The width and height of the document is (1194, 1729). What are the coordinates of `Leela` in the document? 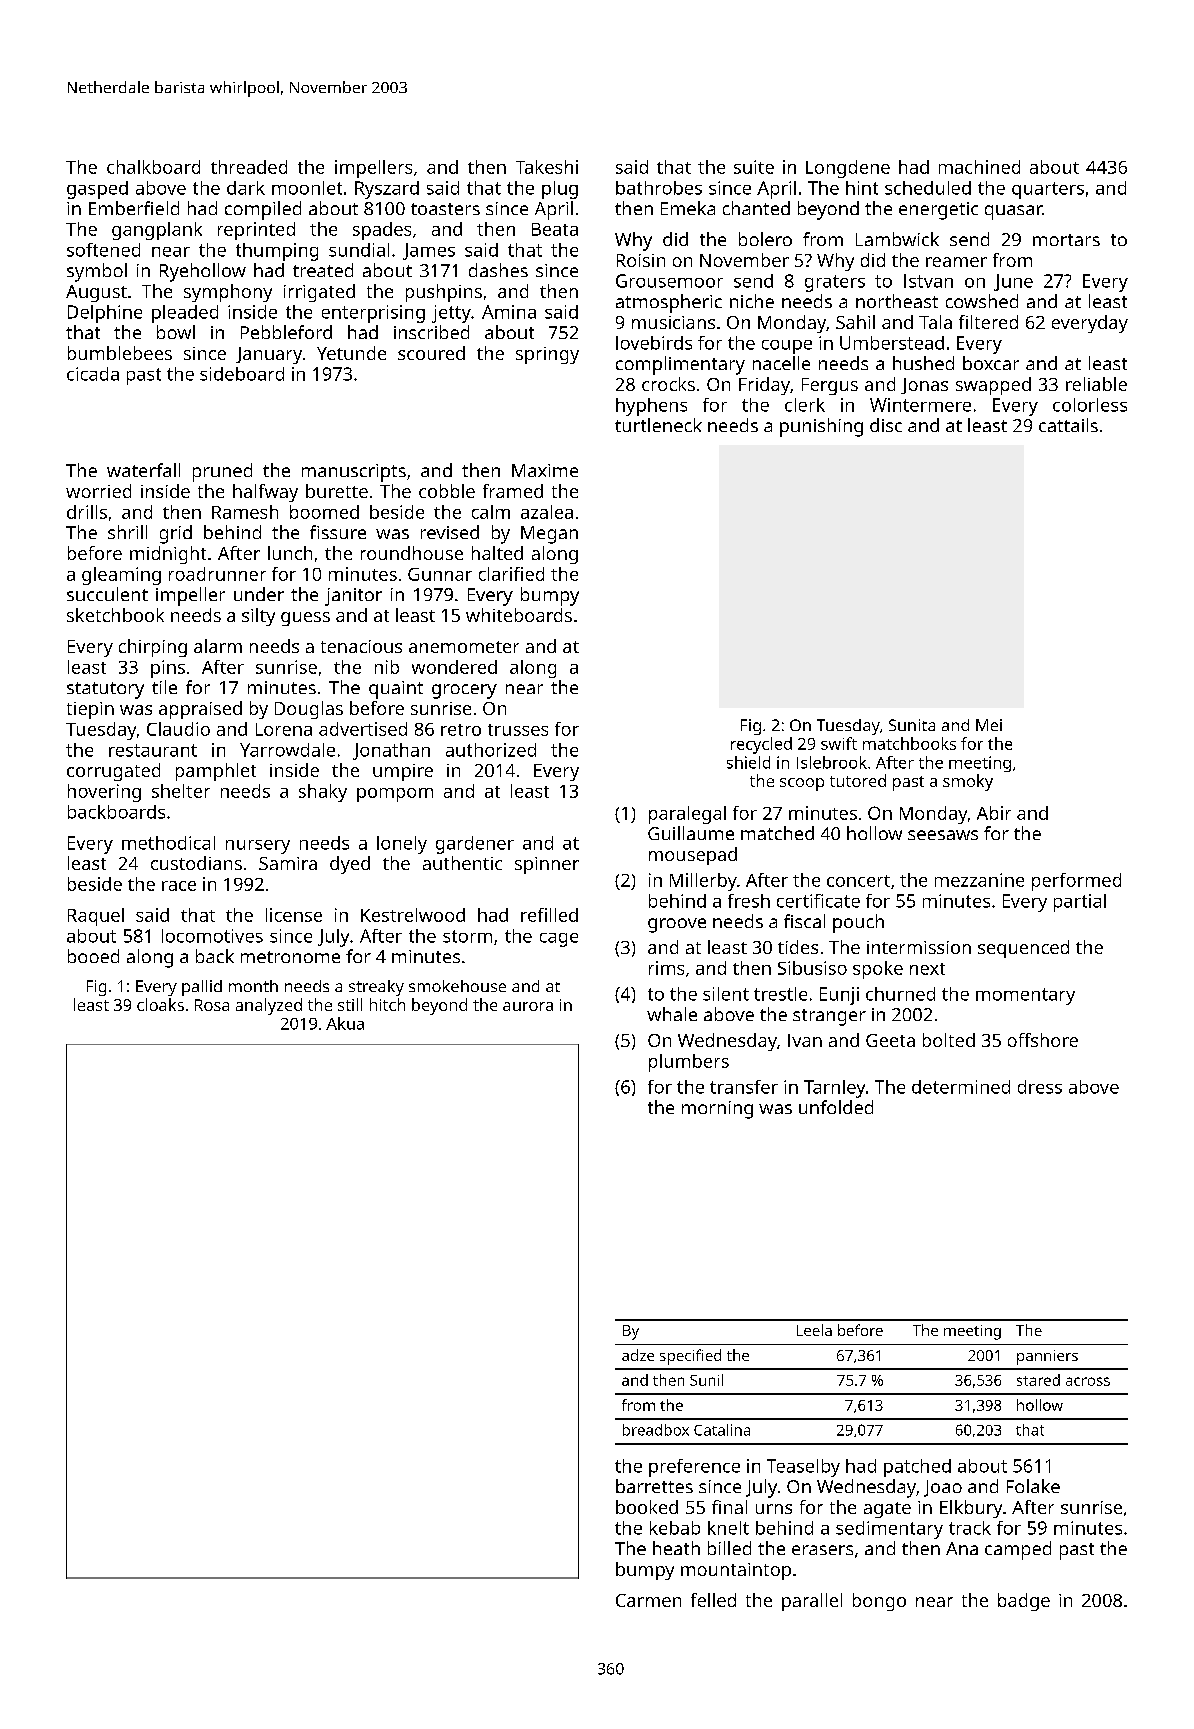 It's located at (814, 1330).
